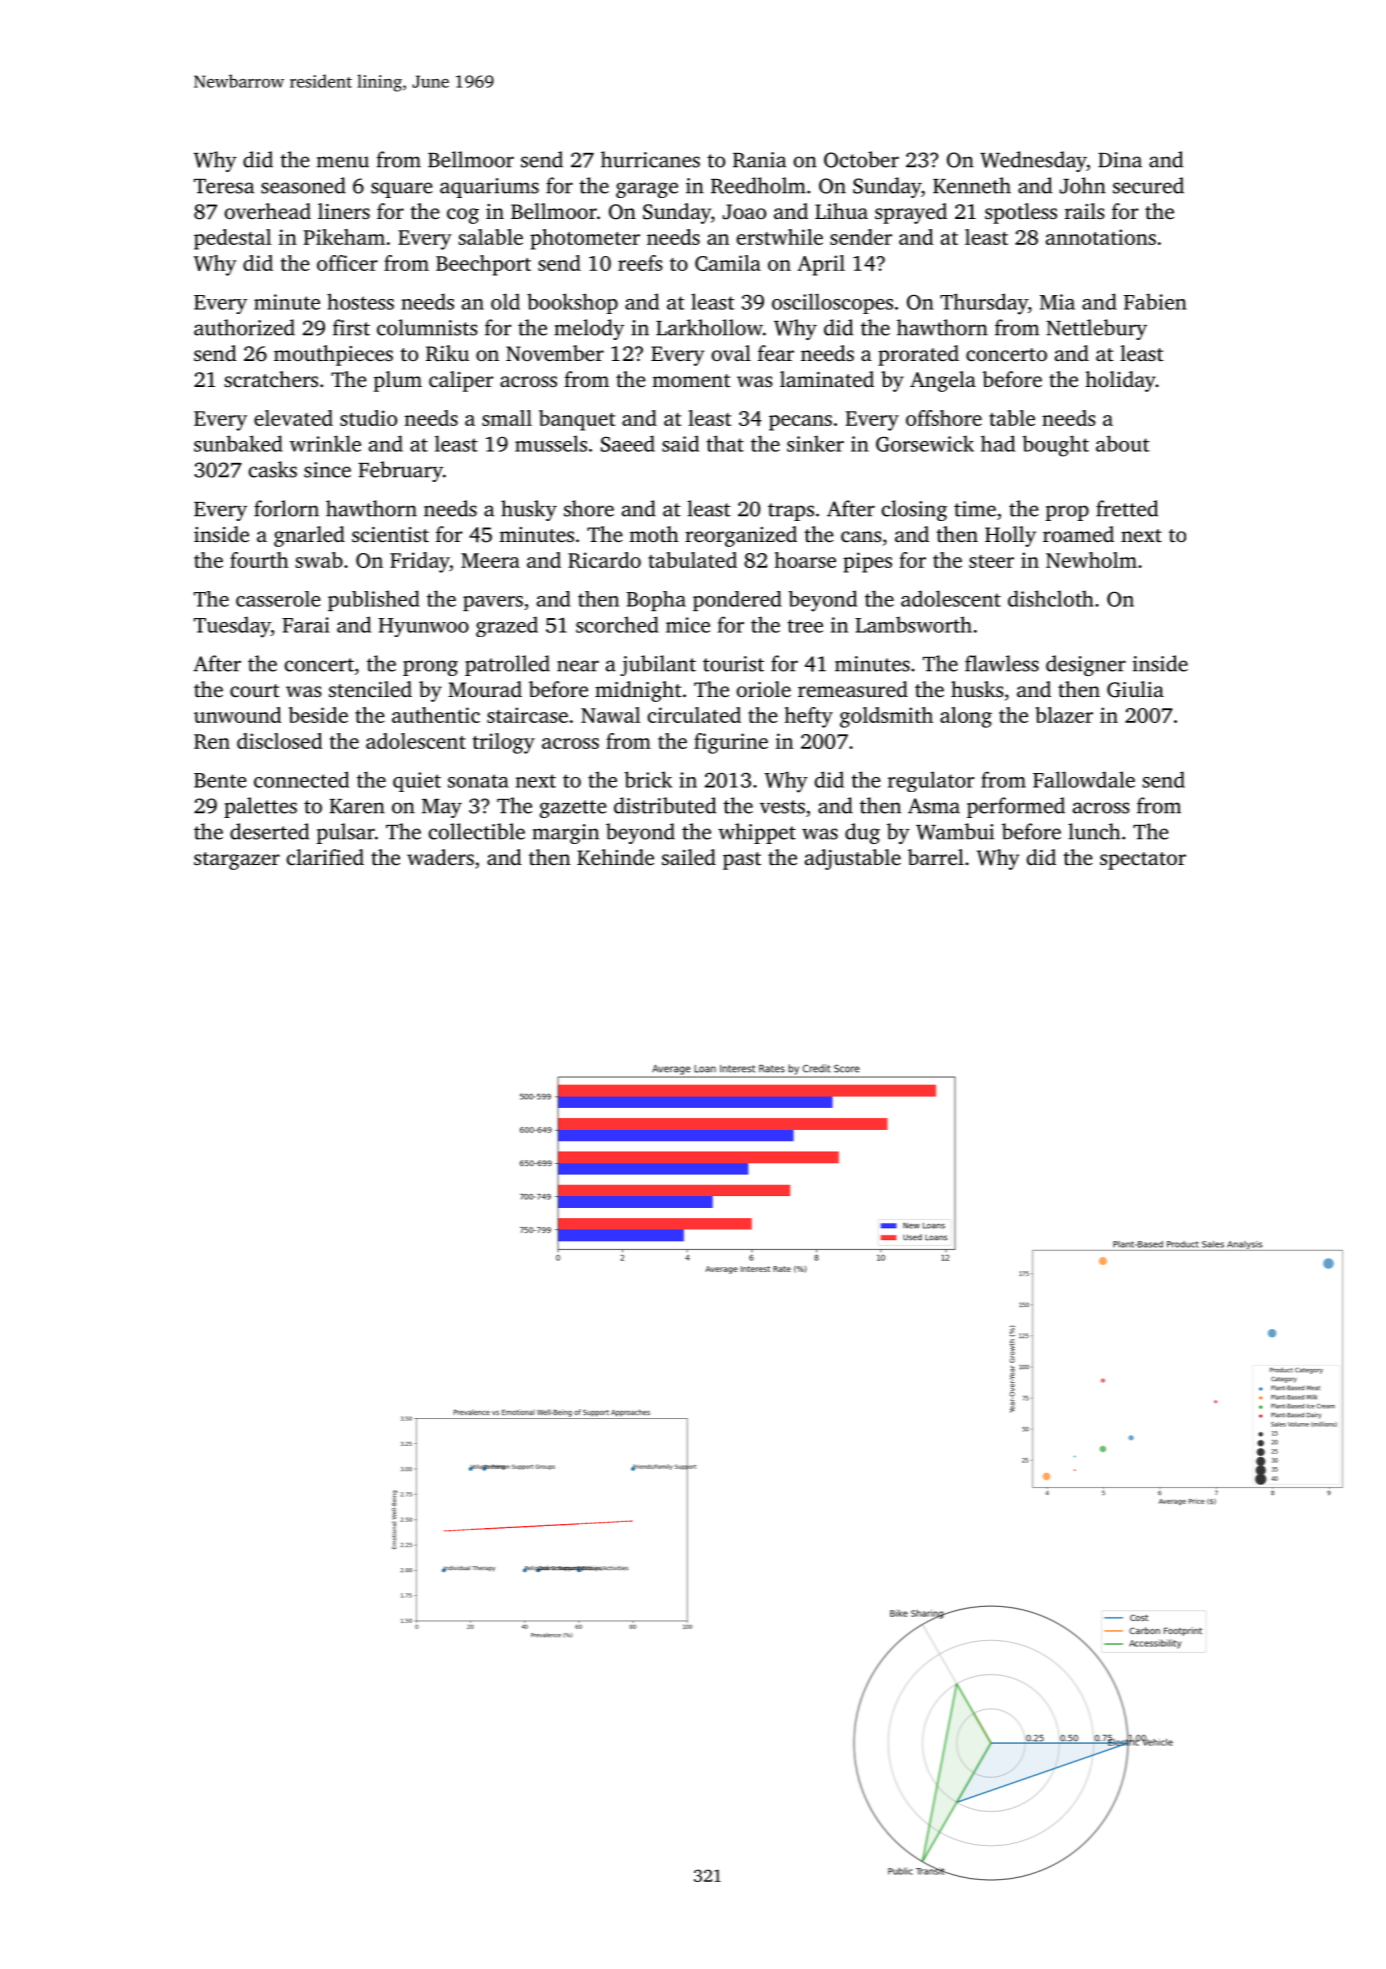  What do you see at coordinates (1067, 513) in the image?
I see `prop` at bounding box center [1067, 513].
